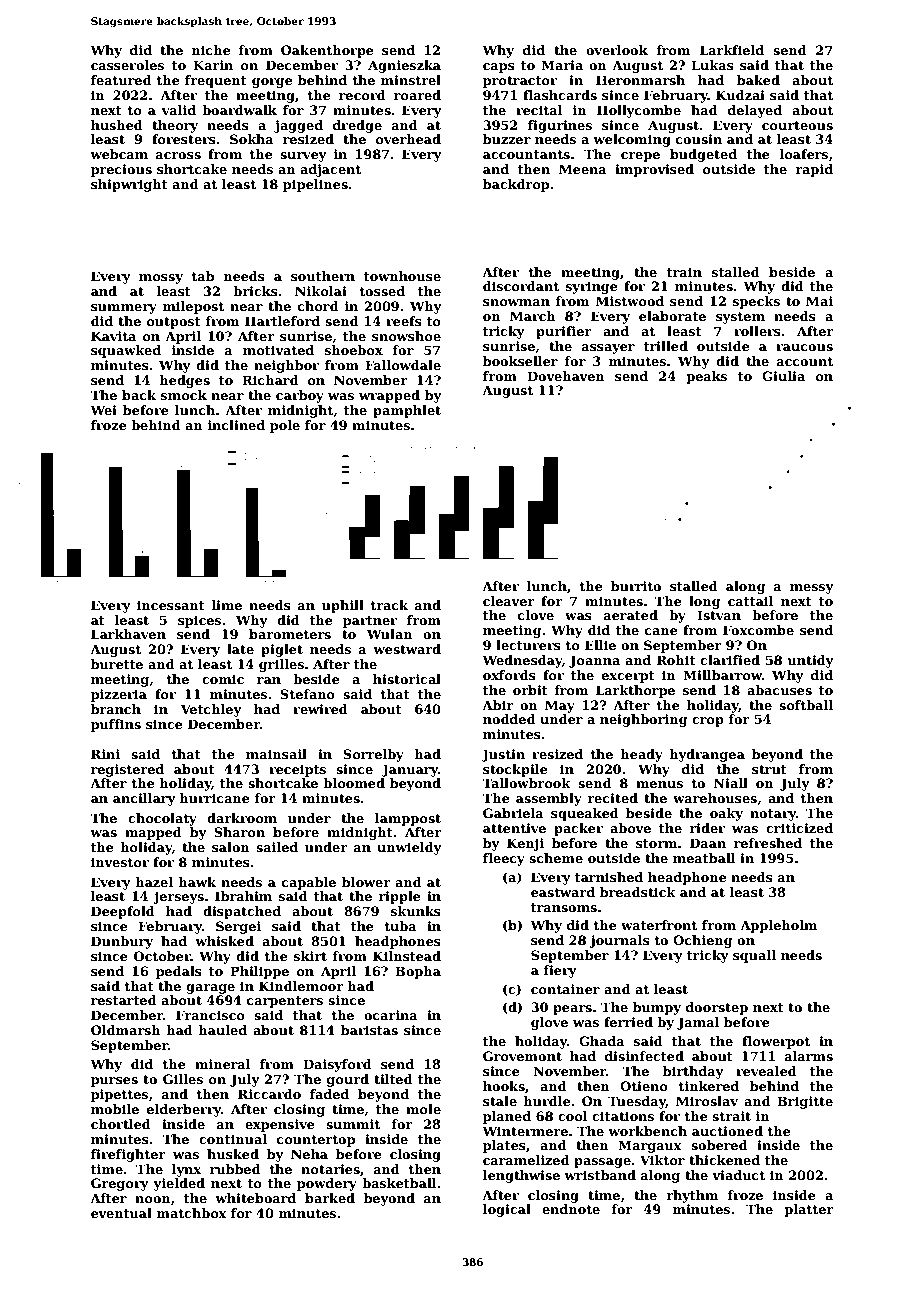 This page has height=1308, width=924. What do you see at coordinates (211, 50) in the page?
I see `niche` at bounding box center [211, 50].
